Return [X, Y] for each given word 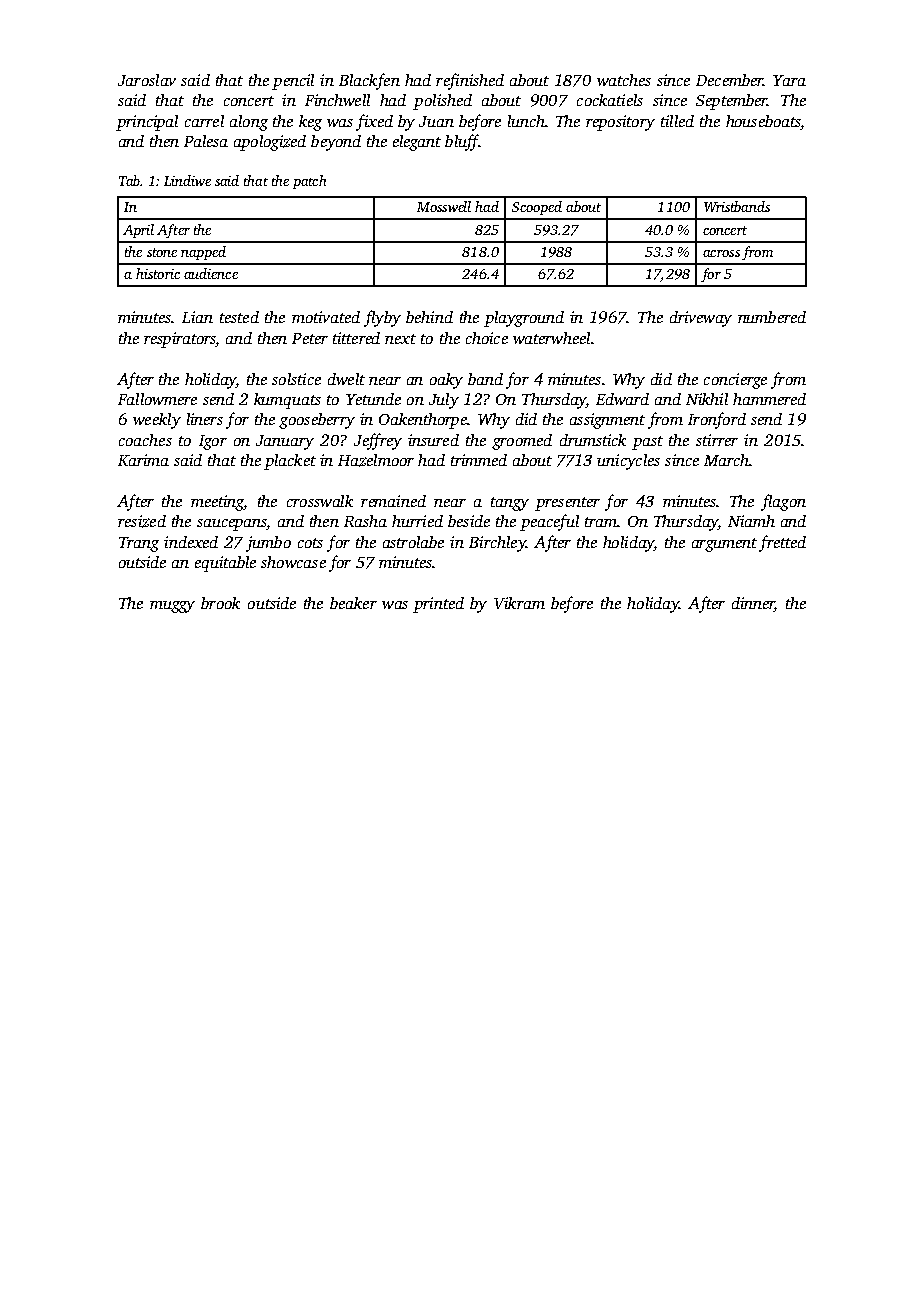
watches [624, 80]
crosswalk [320, 501]
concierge [735, 381]
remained [393, 501]
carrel [204, 121]
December [729, 80]
